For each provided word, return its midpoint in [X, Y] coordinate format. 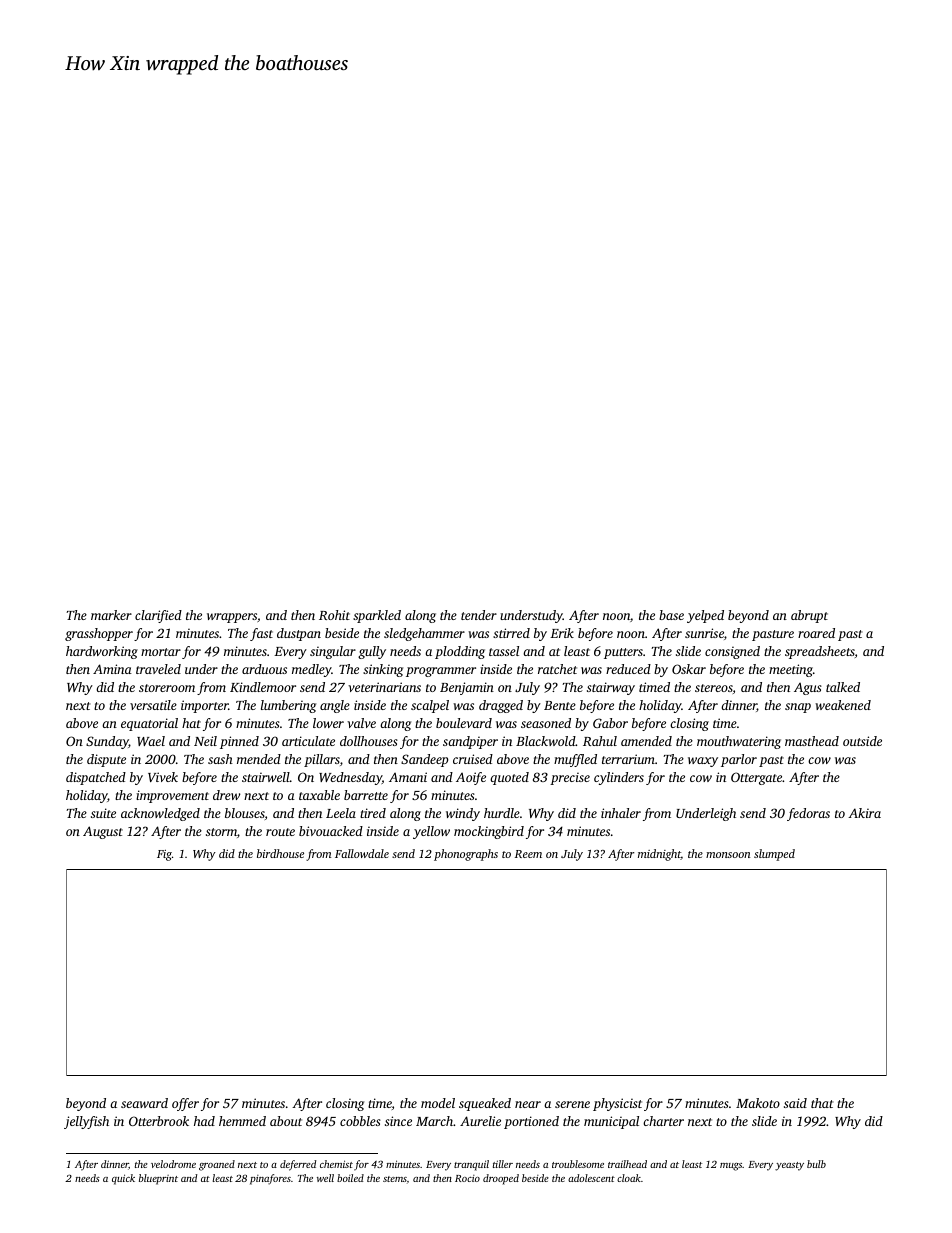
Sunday [107, 742]
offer [185, 1104]
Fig [164, 855]
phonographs [466, 855]
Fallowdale [362, 853]
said [795, 1103]
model [438, 1103]
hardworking [102, 652]
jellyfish [86, 1122]
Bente [560, 705]
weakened [843, 705]
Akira [864, 813]
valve [361, 723]
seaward [144, 1103]
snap [798, 708]
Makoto [758, 1103]
